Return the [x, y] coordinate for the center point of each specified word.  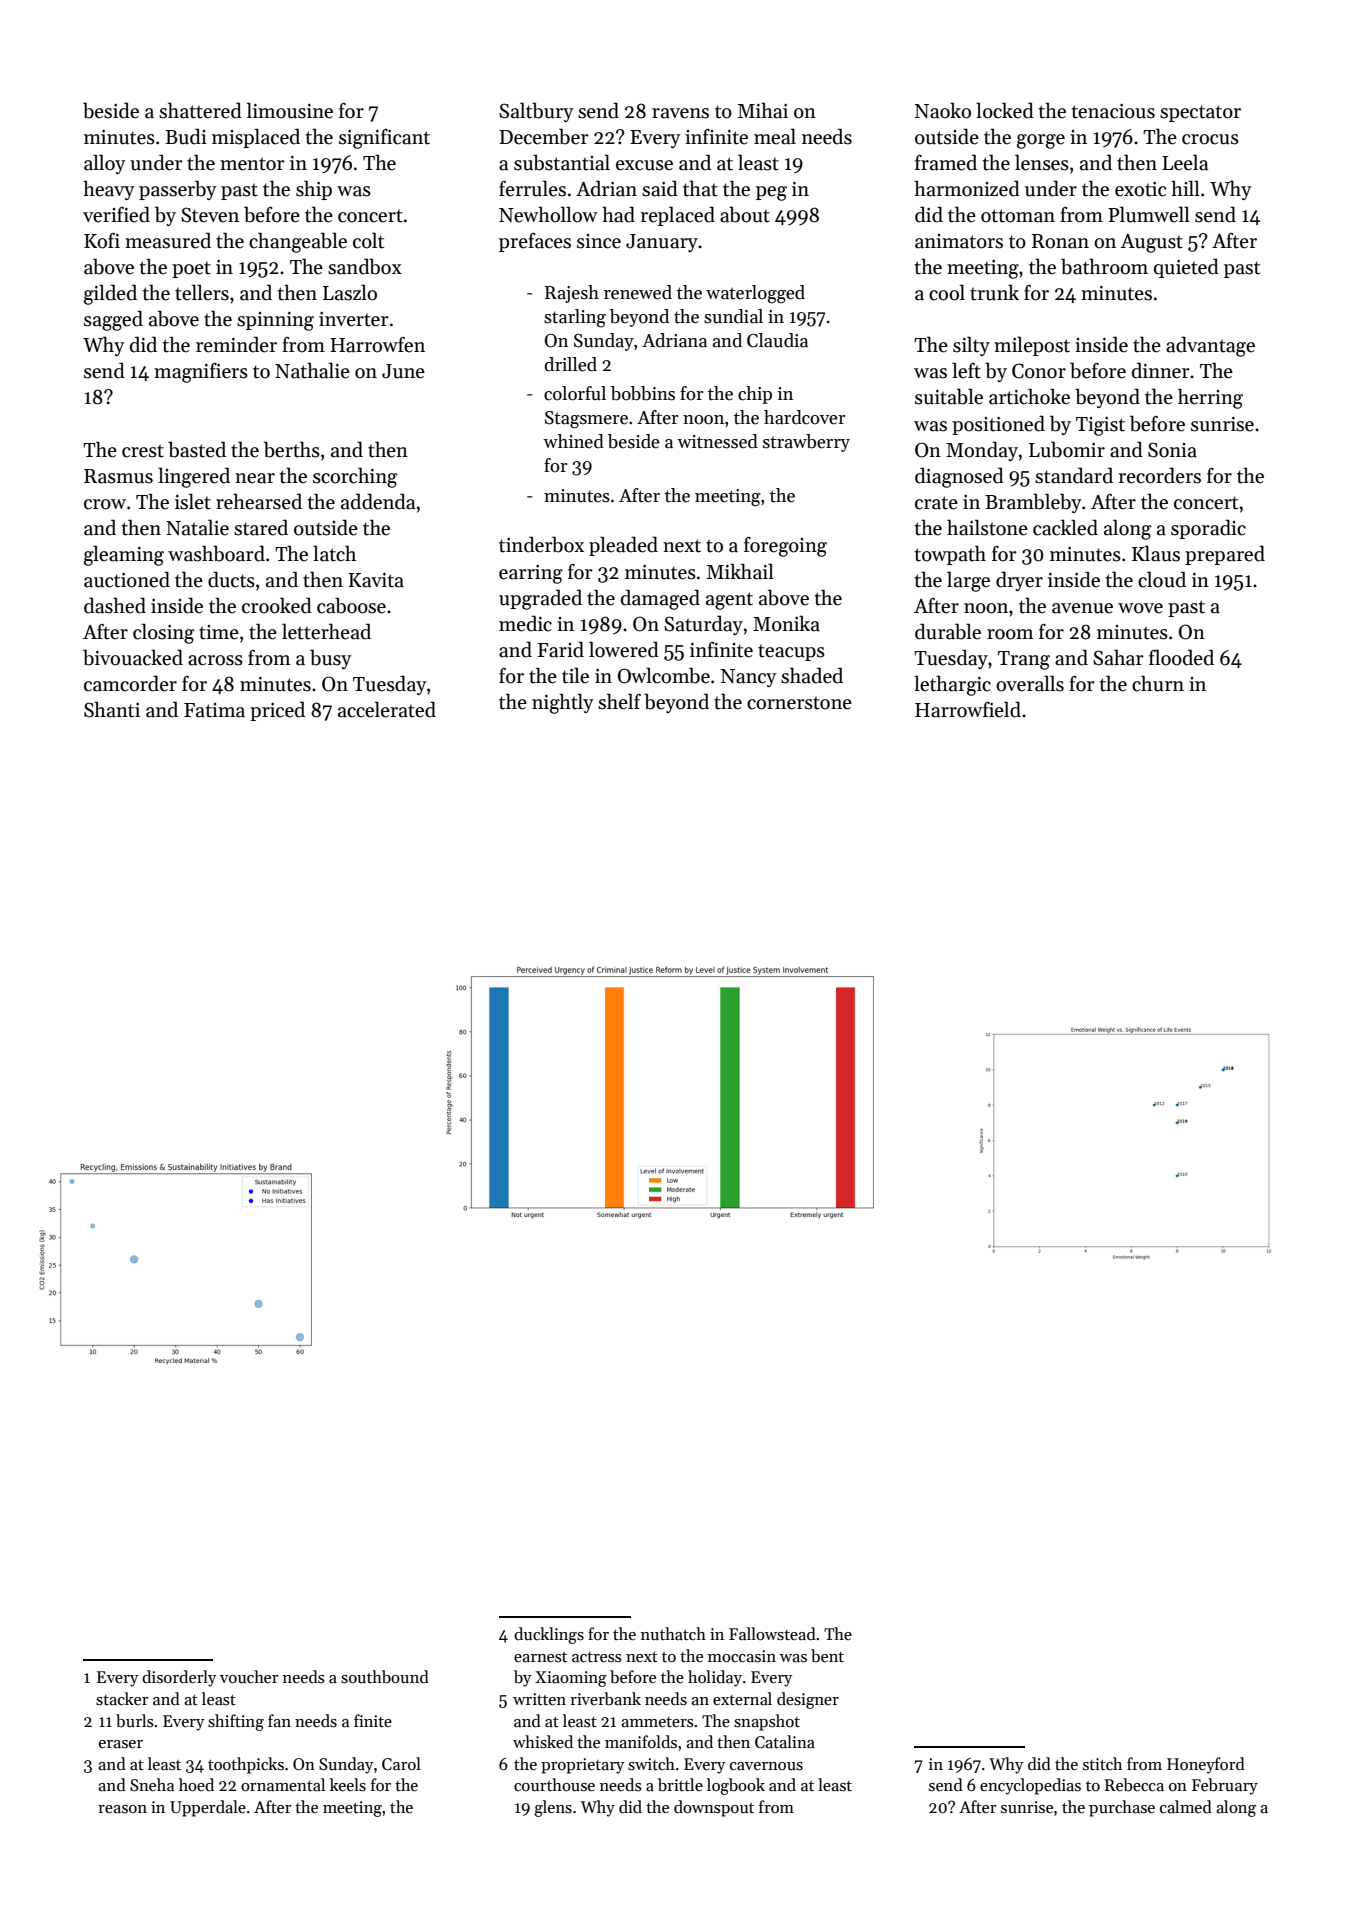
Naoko [943, 110]
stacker [122, 1699]
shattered [200, 110]
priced [277, 711]
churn [1158, 683]
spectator [1200, 113]
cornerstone [799, 703]
